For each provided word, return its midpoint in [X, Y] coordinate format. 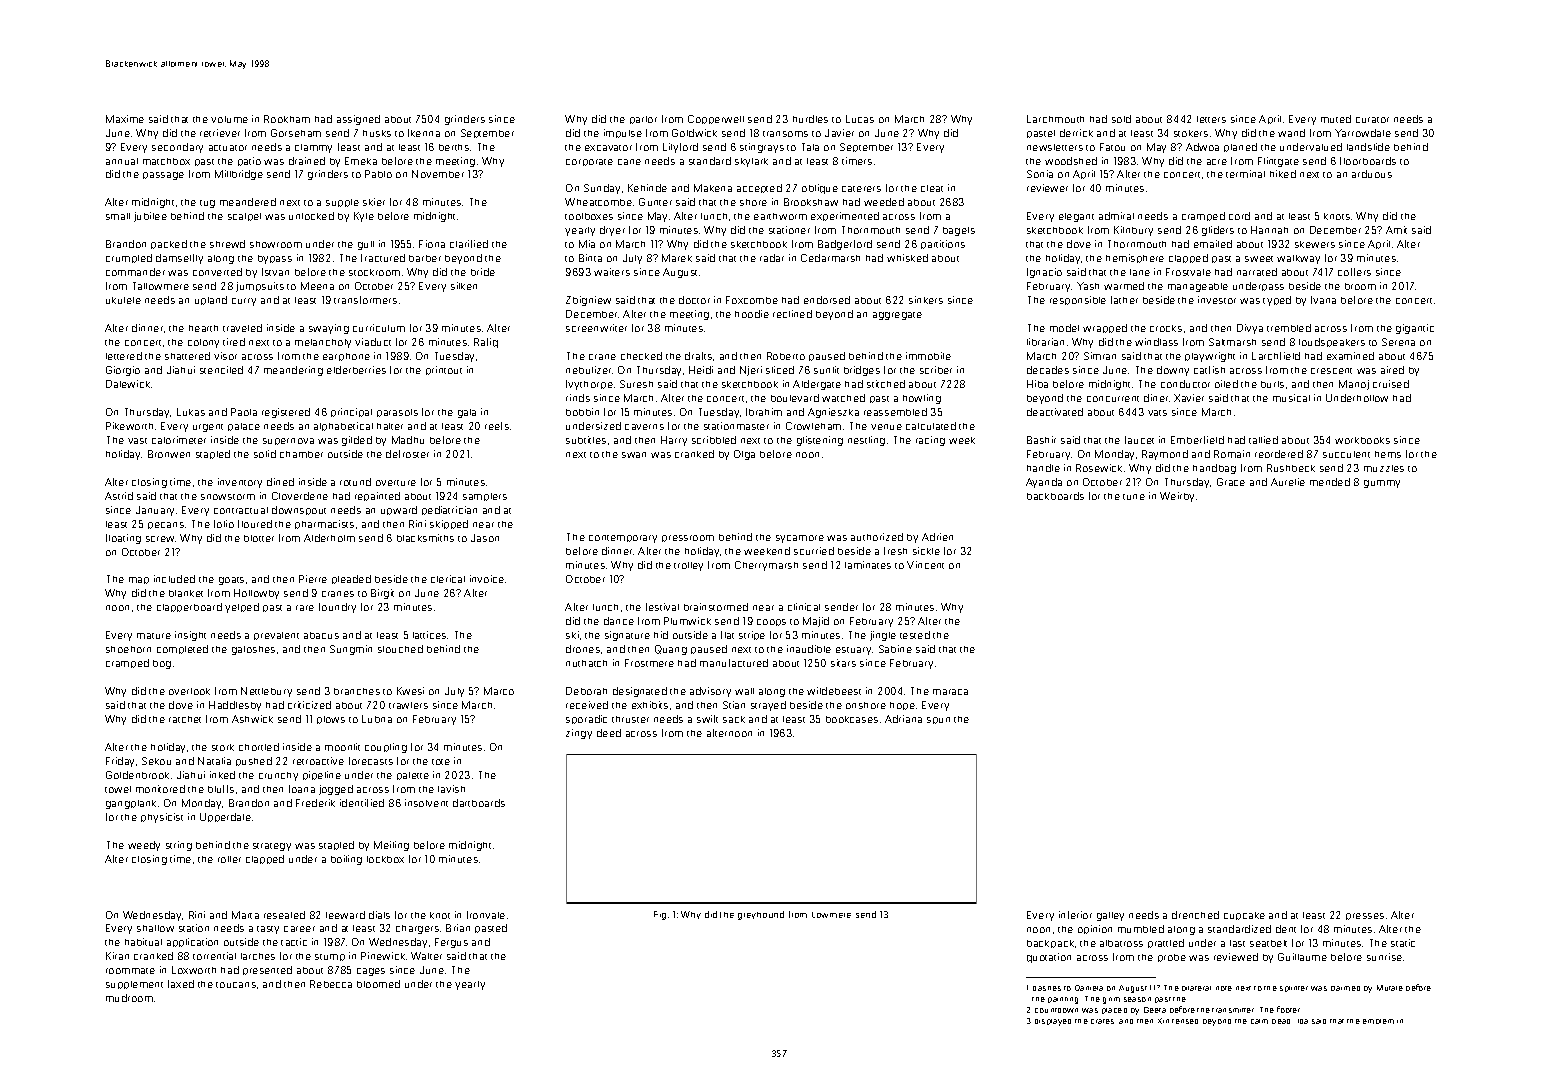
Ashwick [252, 719]
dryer [612, 231]
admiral [1116, 216]
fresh [895, 551]
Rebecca [331, 984]
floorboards [1368, 161]
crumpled [129, 258]
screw [160, 539]
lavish [451, 789]
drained [307, 161]
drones [583, 649]
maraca [950, 692]
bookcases [852, 719]
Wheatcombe [598, 202]
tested [915, 635]
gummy [1382, 484]
